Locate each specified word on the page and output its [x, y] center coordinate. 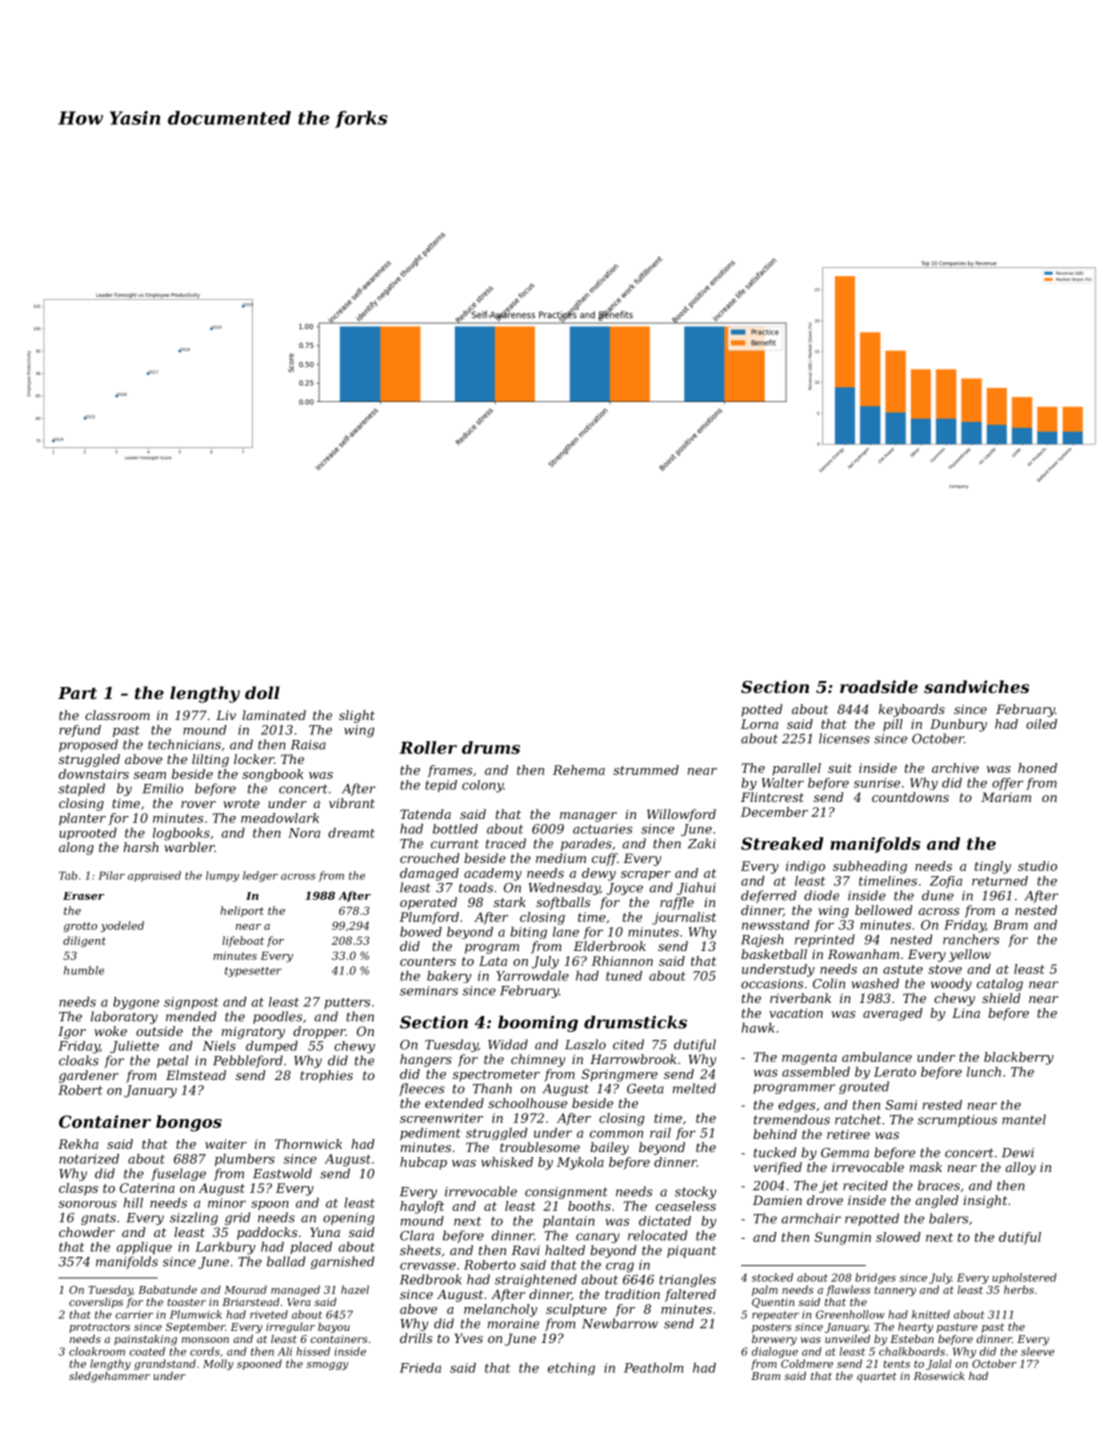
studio [1037, 866]
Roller [428, 747]
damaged [429, 874]
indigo [805, 867]
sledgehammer [109, 1377]
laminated [274, 715]
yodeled [122, 926]
